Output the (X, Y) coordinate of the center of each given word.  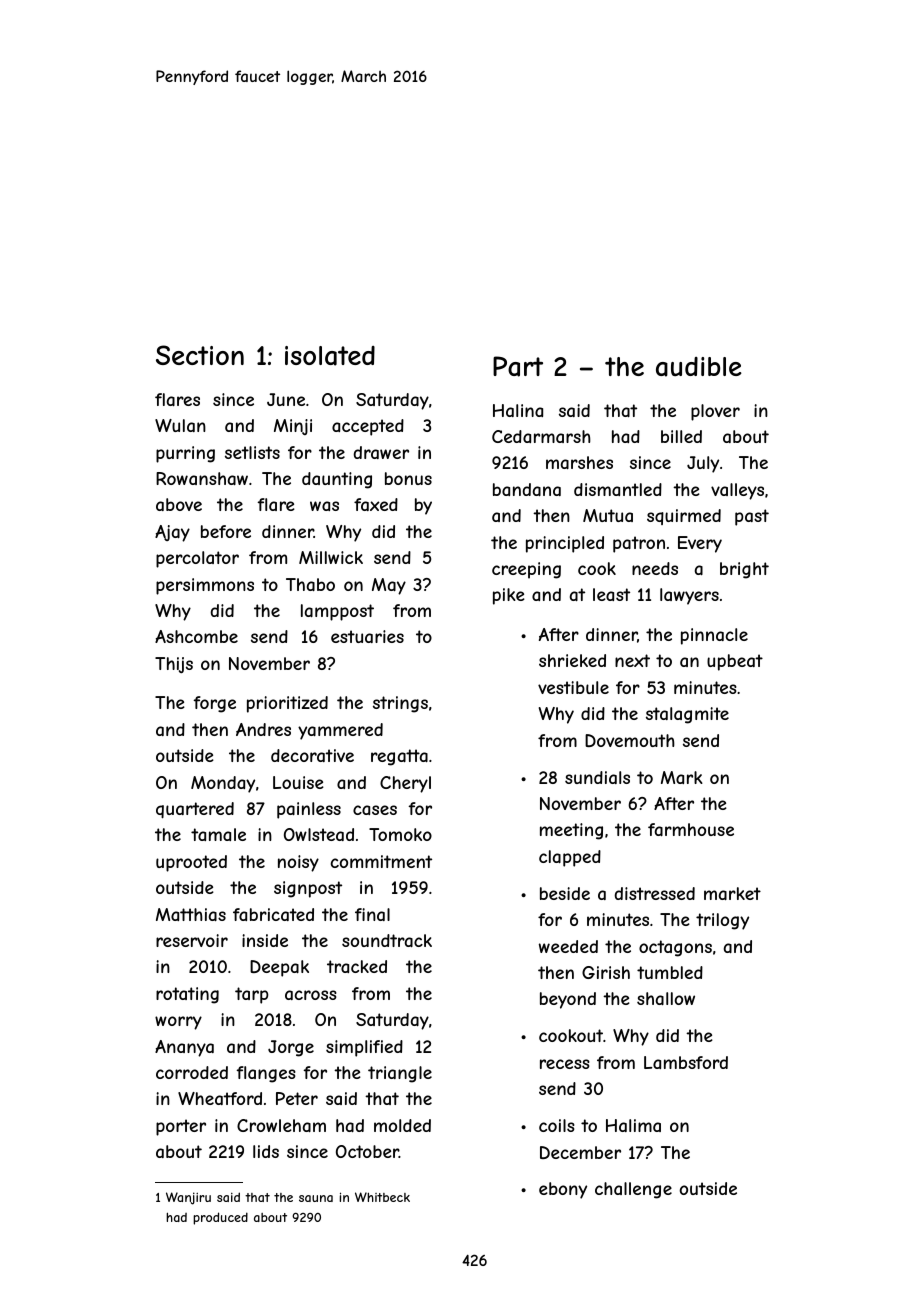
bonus (408, 478)
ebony (563, 1190)
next (632, 660)
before (226, 531)
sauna (316, 1198)
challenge (633, 1190)
